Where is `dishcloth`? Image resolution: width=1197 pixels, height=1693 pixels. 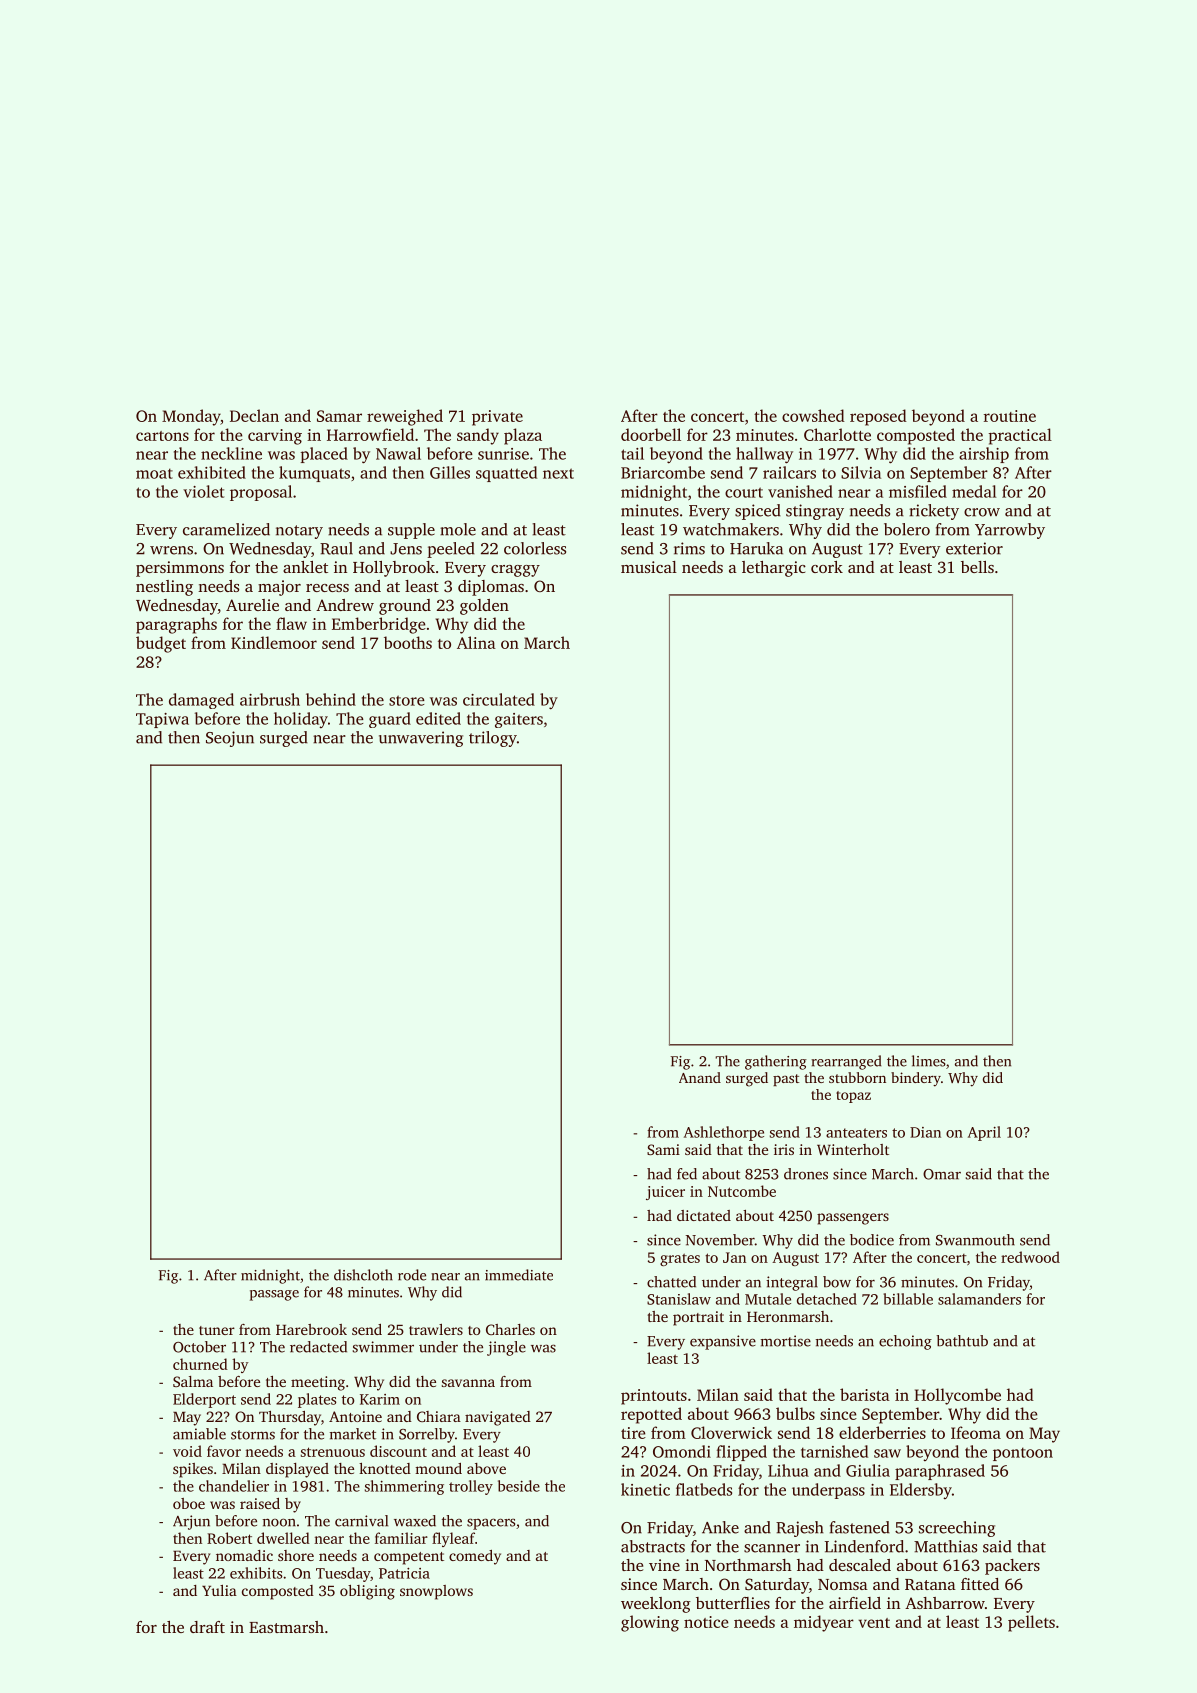
dishcloth is located at coordinates (363, 1275).
